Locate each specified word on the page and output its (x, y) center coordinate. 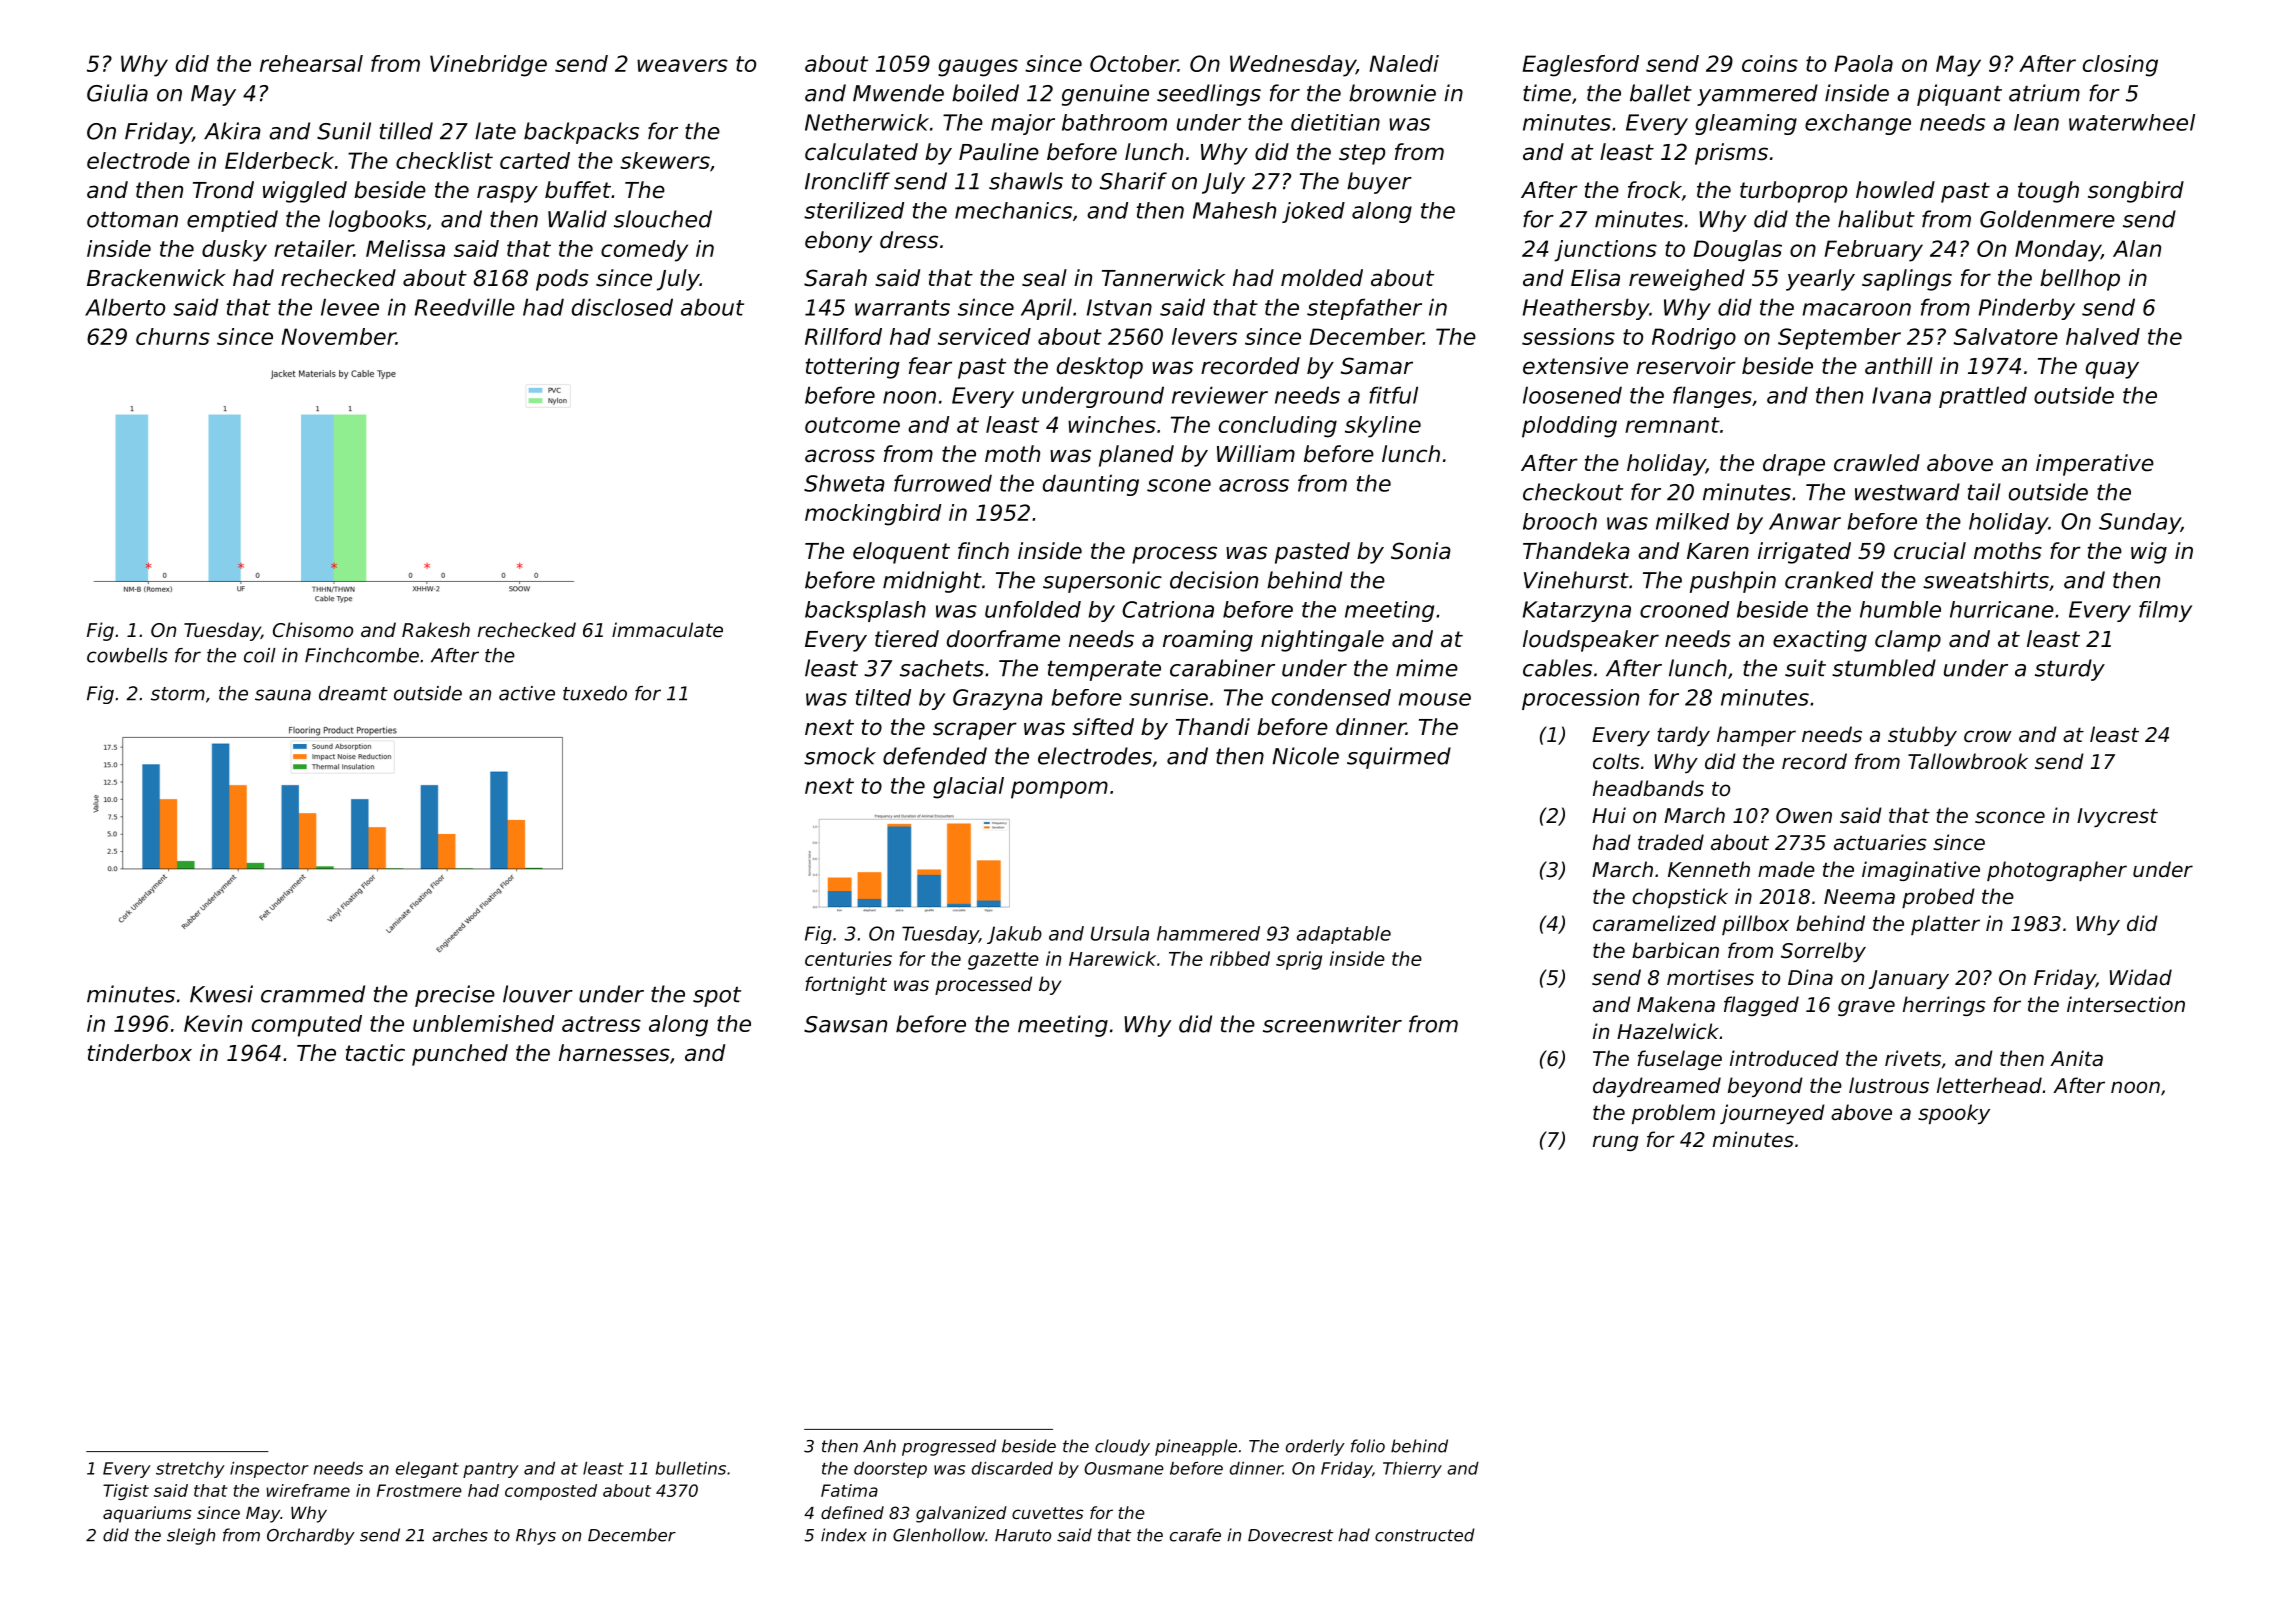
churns (173, 336)
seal (1044, 278)
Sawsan (845, 1024)
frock (1655, 190)
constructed (1425, 1535)
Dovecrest (1290, 1535)
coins (1770, 63)
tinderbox (140, 1053)
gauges (978, 68)
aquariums (147, 1514)
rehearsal (311, 63)
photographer (2057, 871)
